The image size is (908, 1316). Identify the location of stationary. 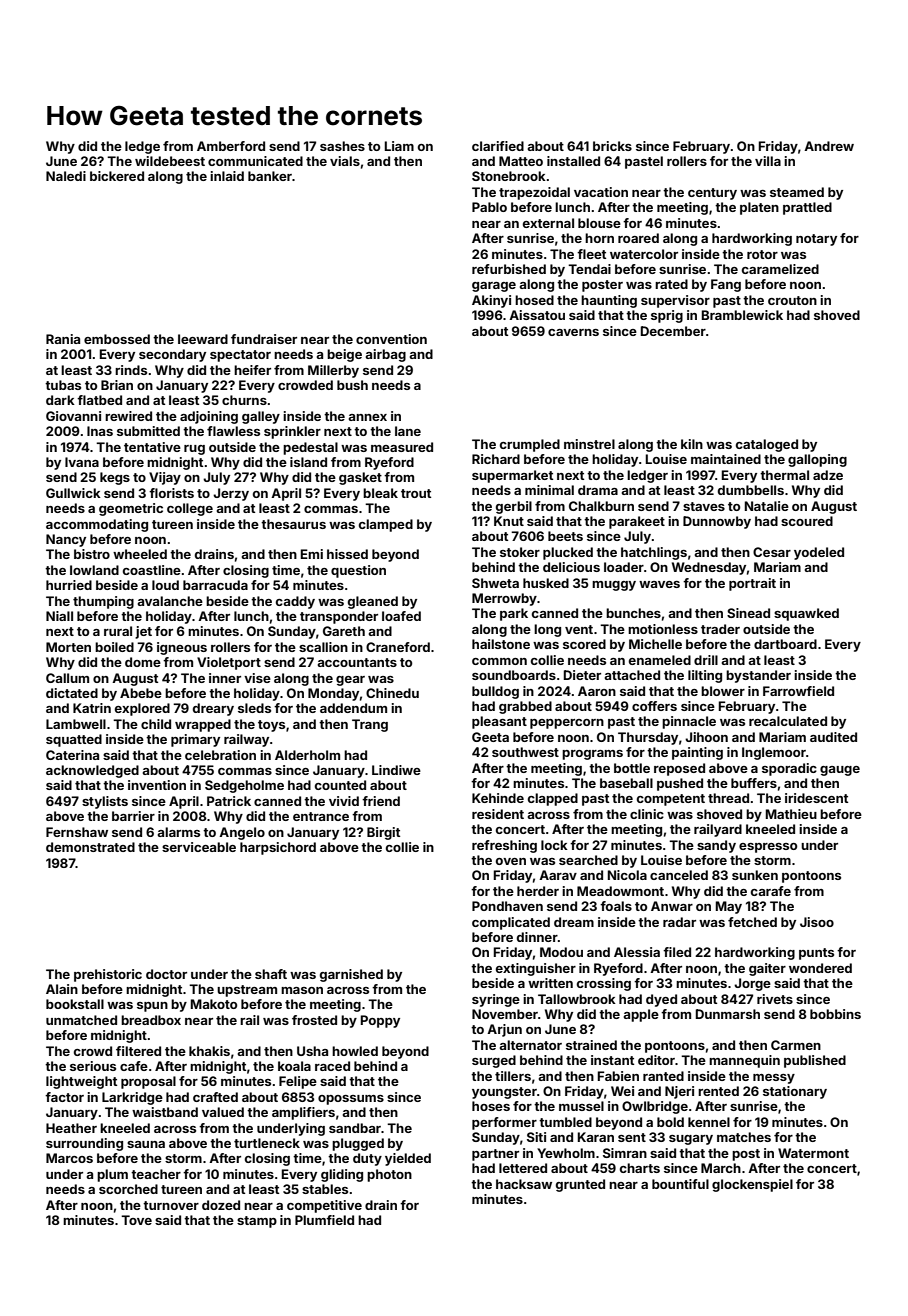
(795, 1092).
